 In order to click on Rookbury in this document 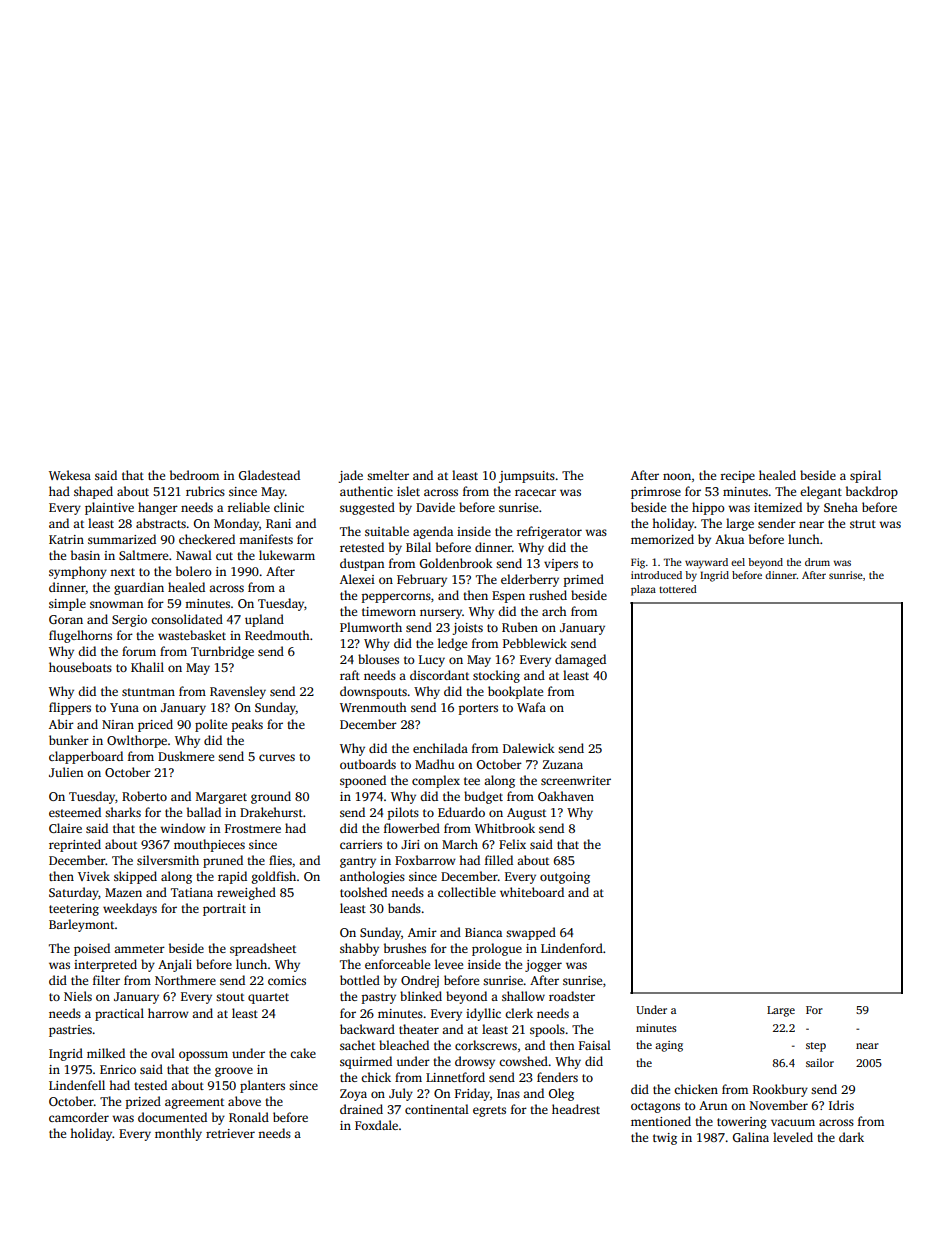, I will do `click(780, 1090)`.
